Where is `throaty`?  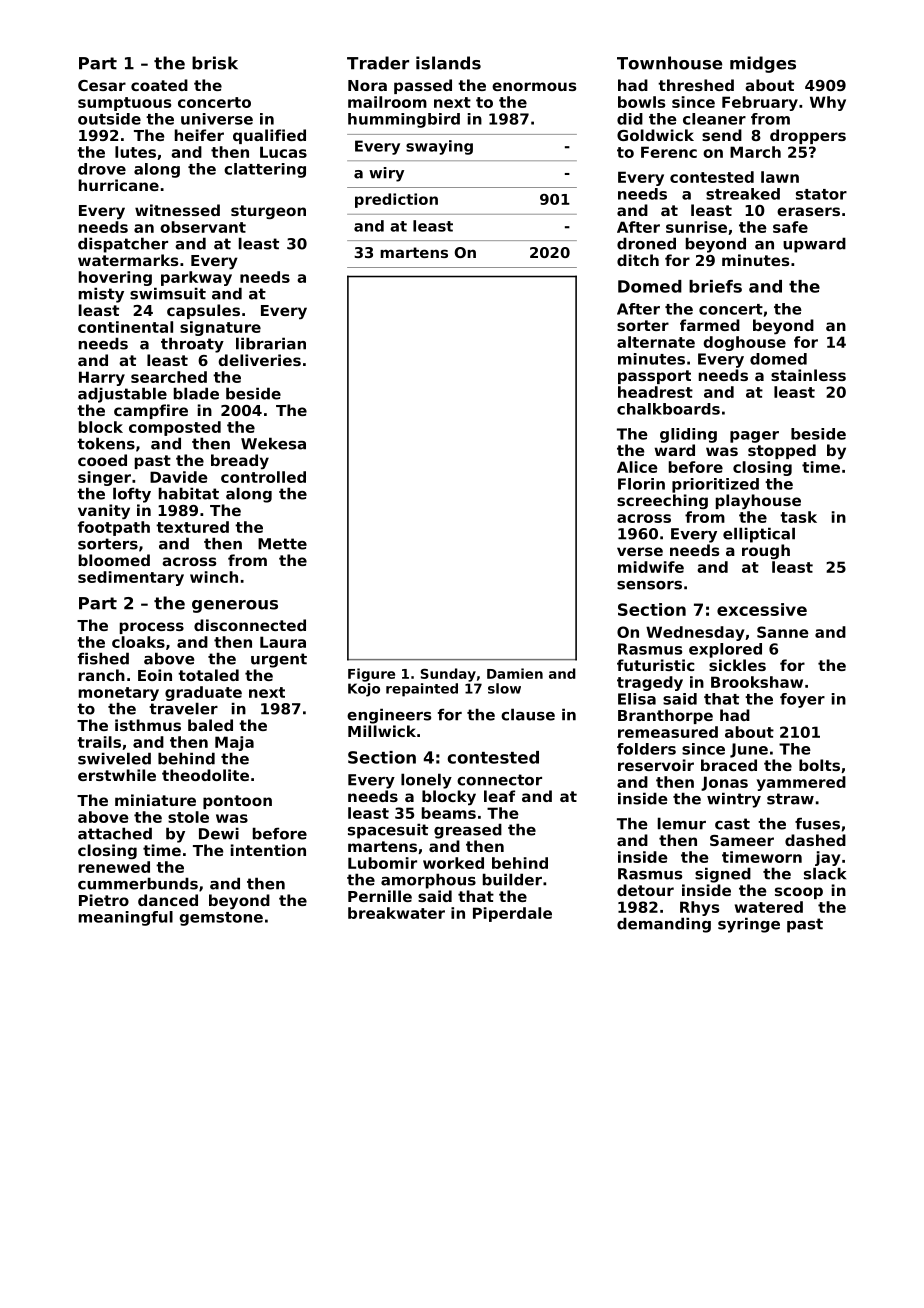 throaty is located at coordinates (192, 345).
